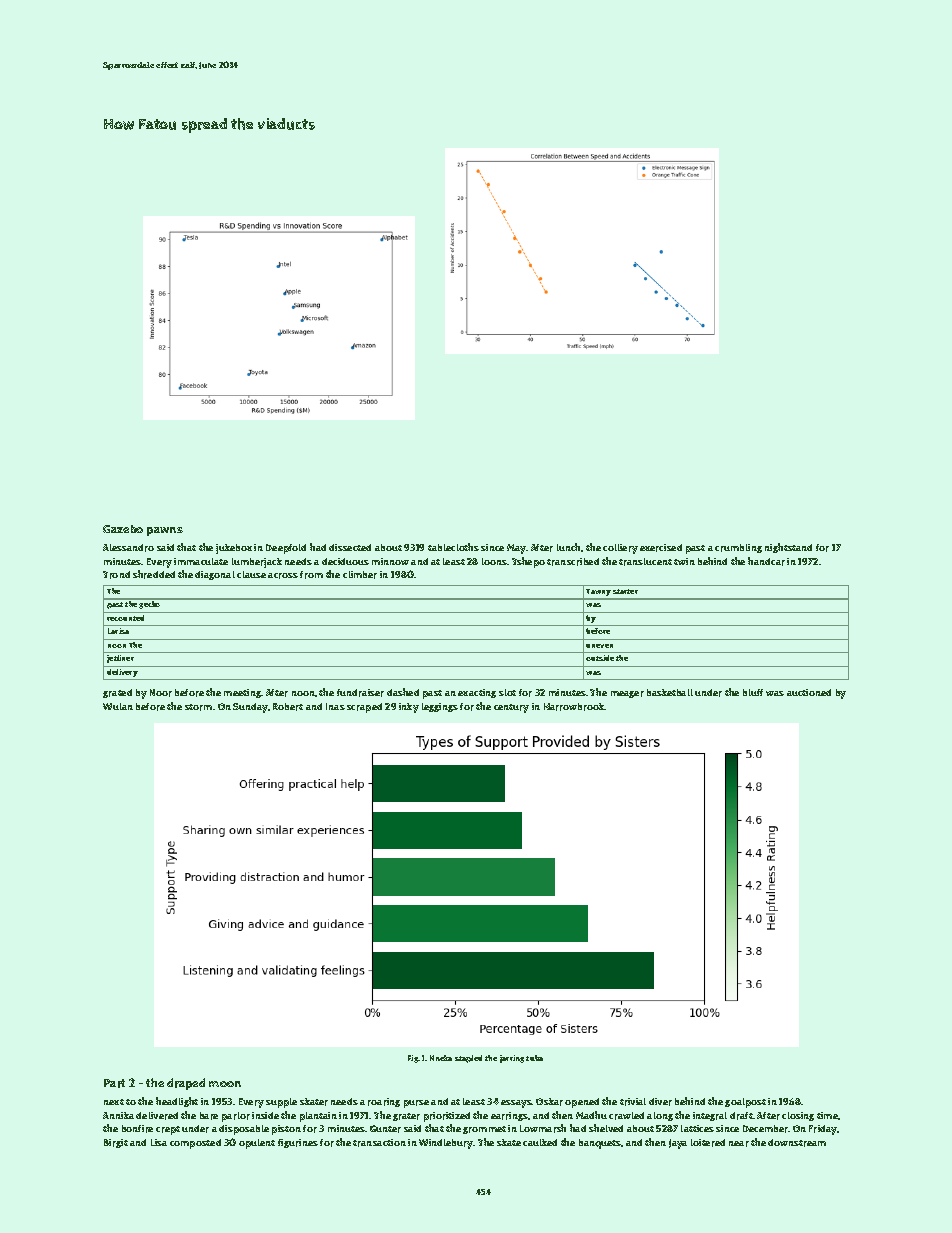  What do you see at coordinates (195, 1144) in the page?
I see `composted` at bounding box center [195, 1144].
